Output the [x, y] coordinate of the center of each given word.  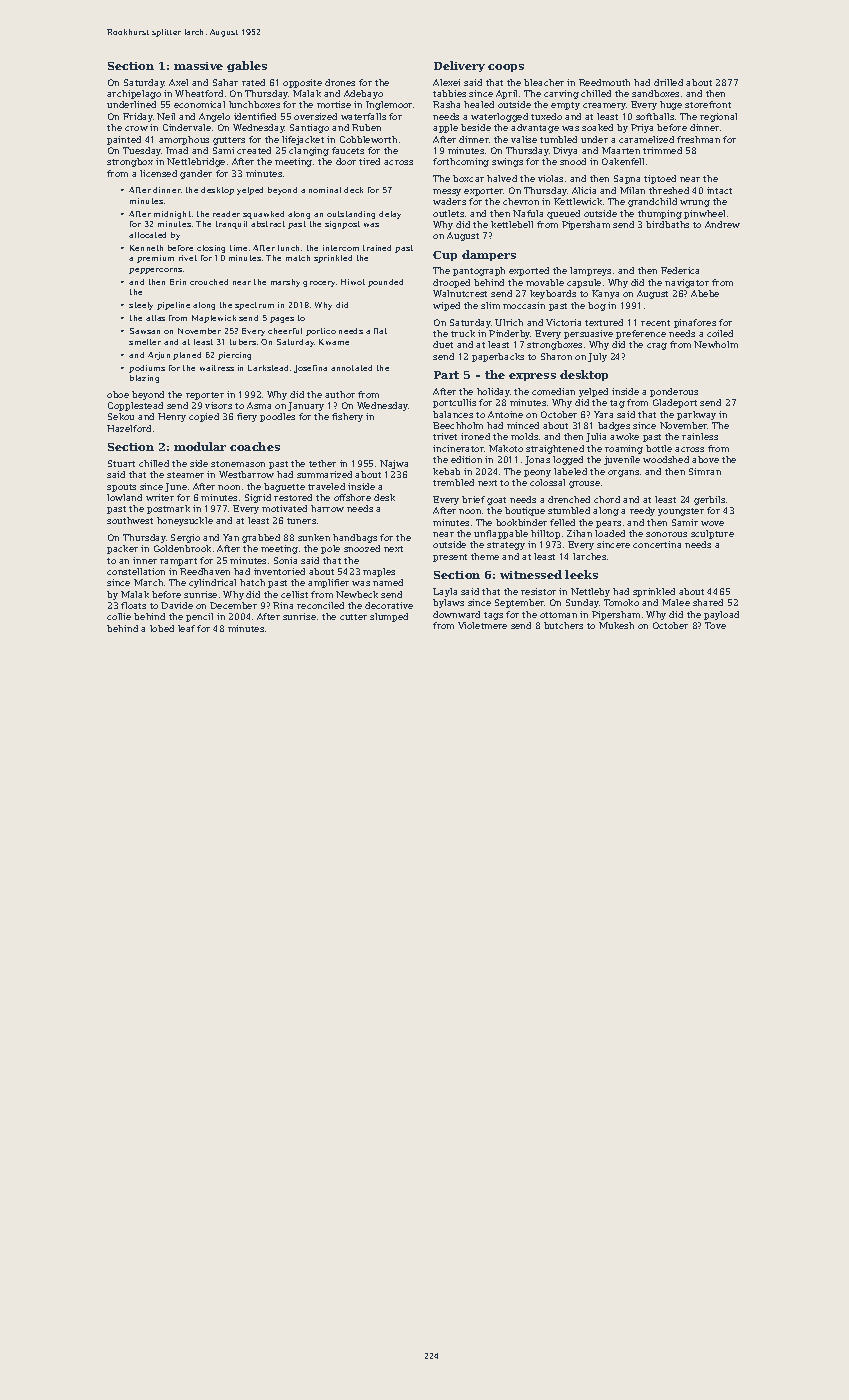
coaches [255, 446]
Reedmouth [604, 82]
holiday [493, 392]
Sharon [556, 356]
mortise [334, 104]
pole [330, 549]
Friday [138, 117]
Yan [231, 537]
